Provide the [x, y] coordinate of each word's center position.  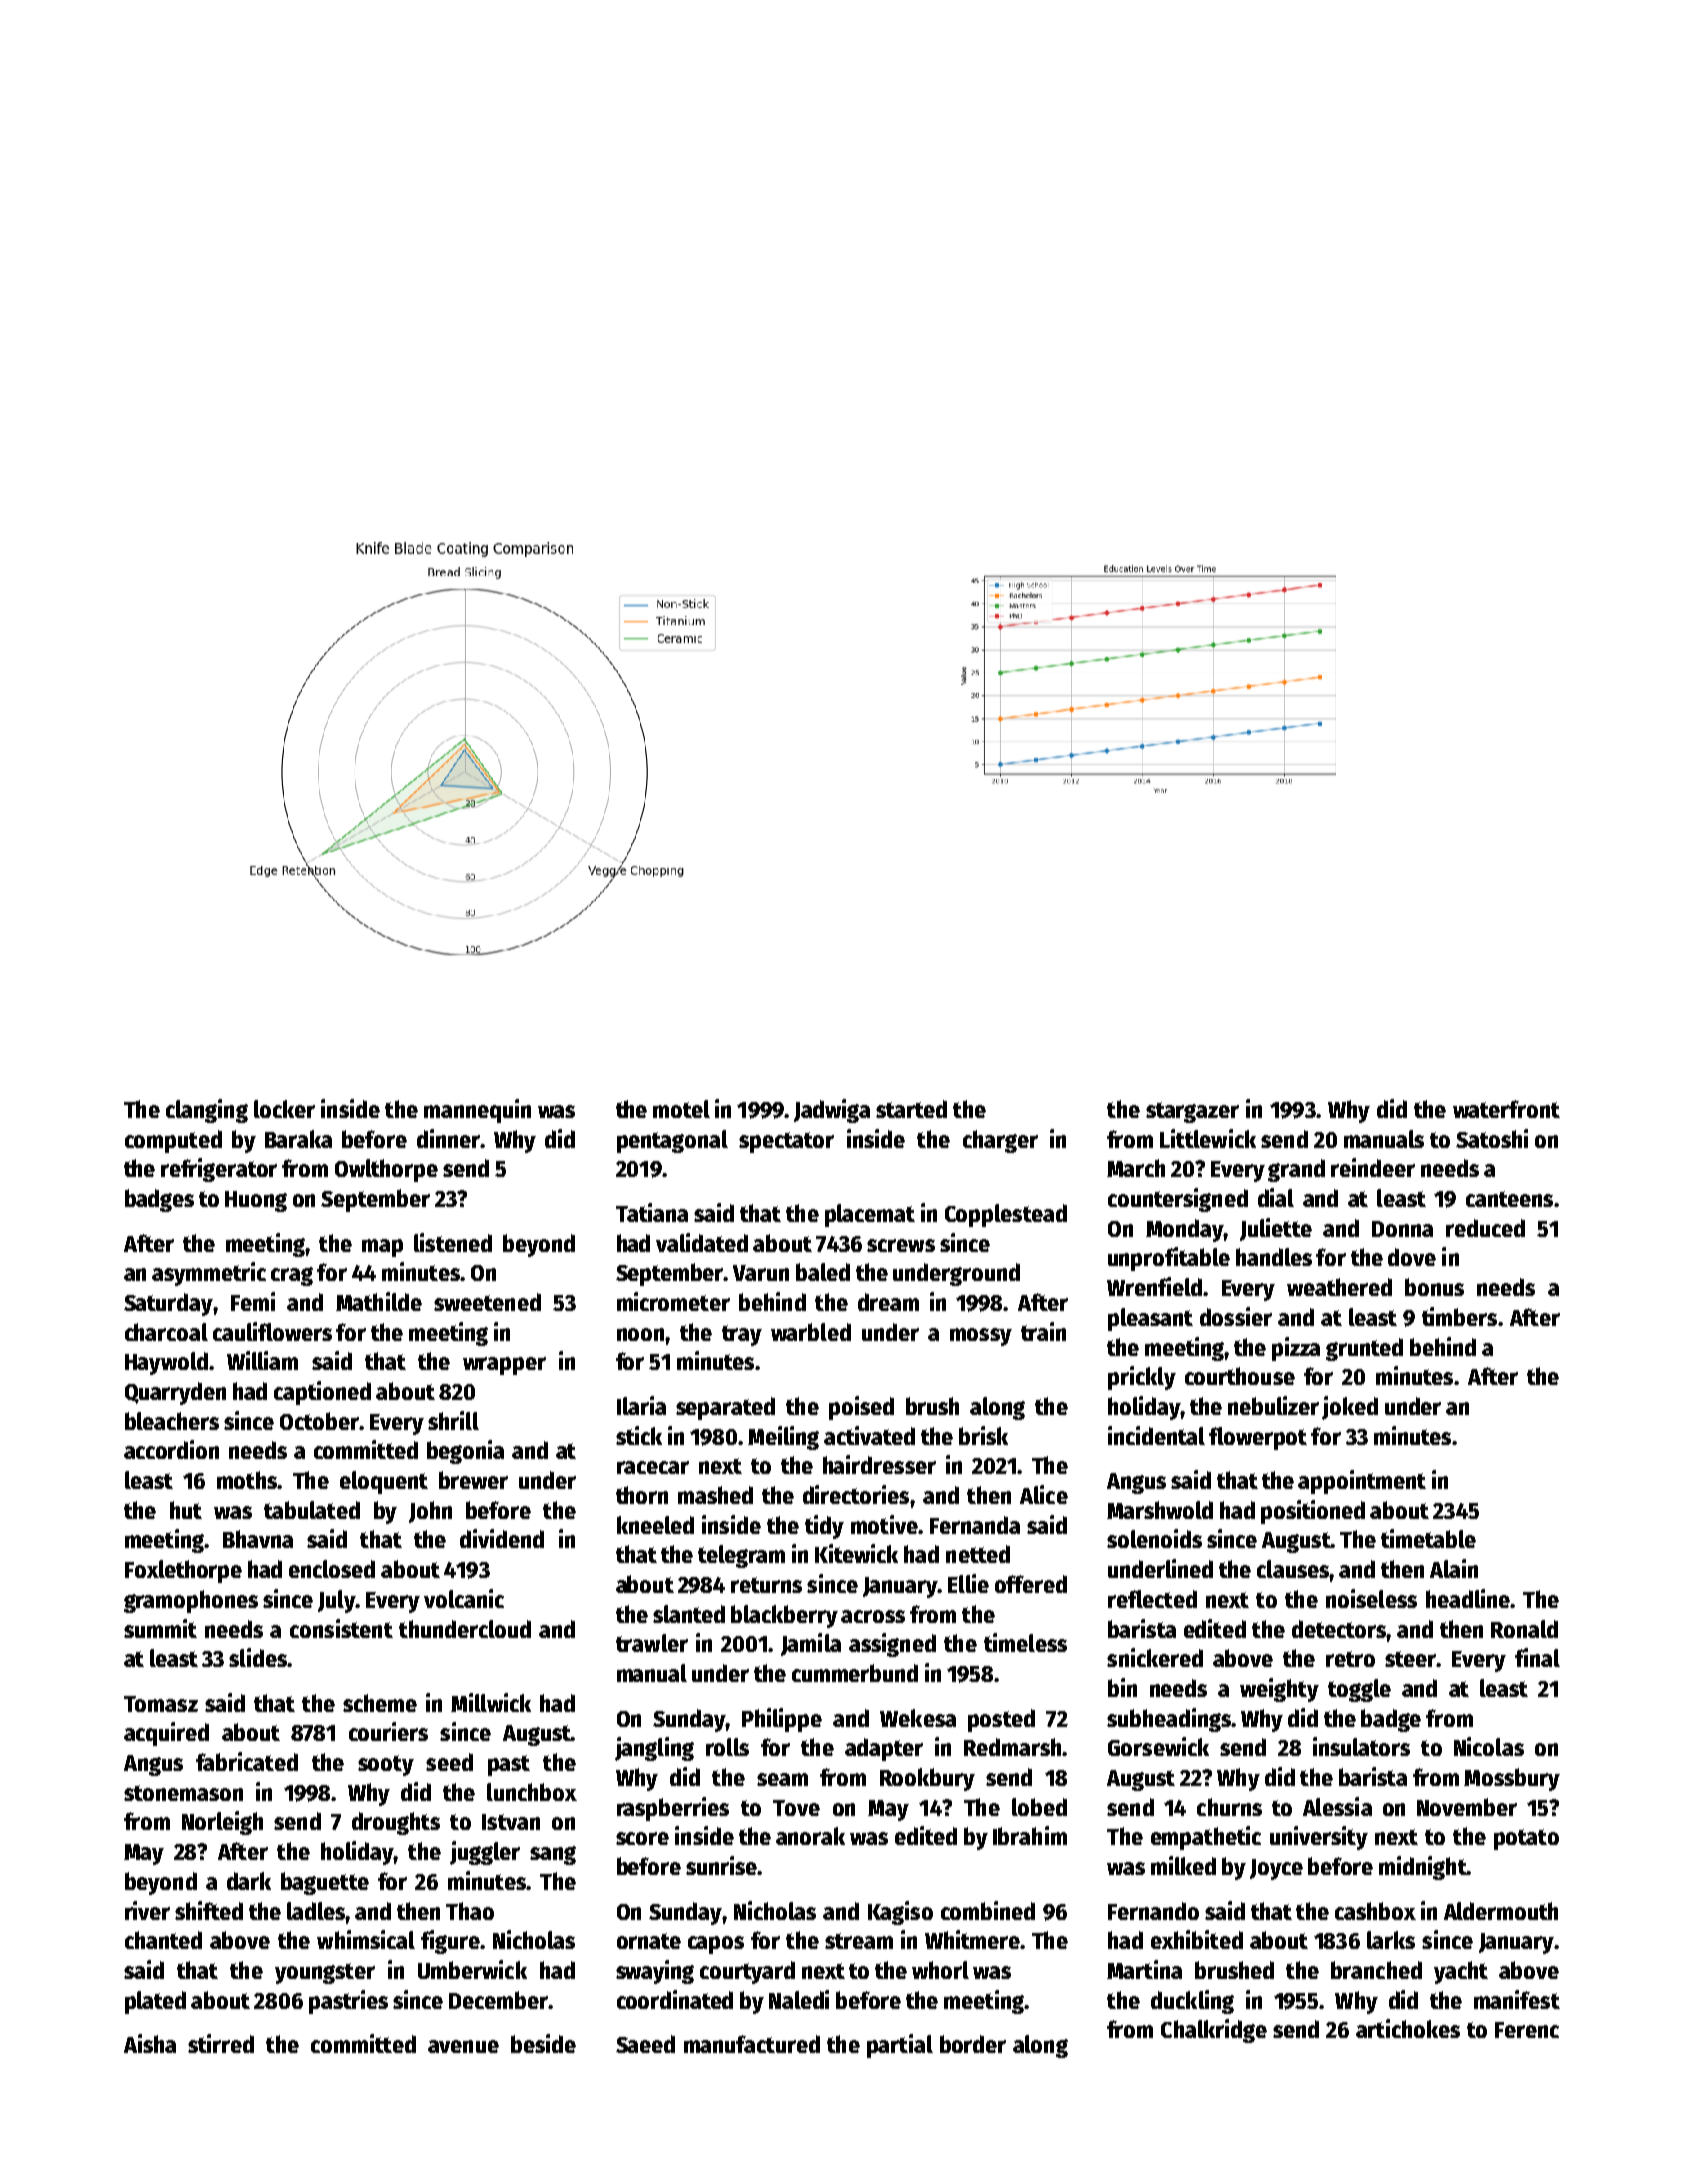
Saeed [645, 2044]
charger [1000, 1141]
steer [1410, 1659]
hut [186, 1510]
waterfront [1506, 1109]
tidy [824, 1527]
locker [284, 1109]
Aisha [150, 2043]
